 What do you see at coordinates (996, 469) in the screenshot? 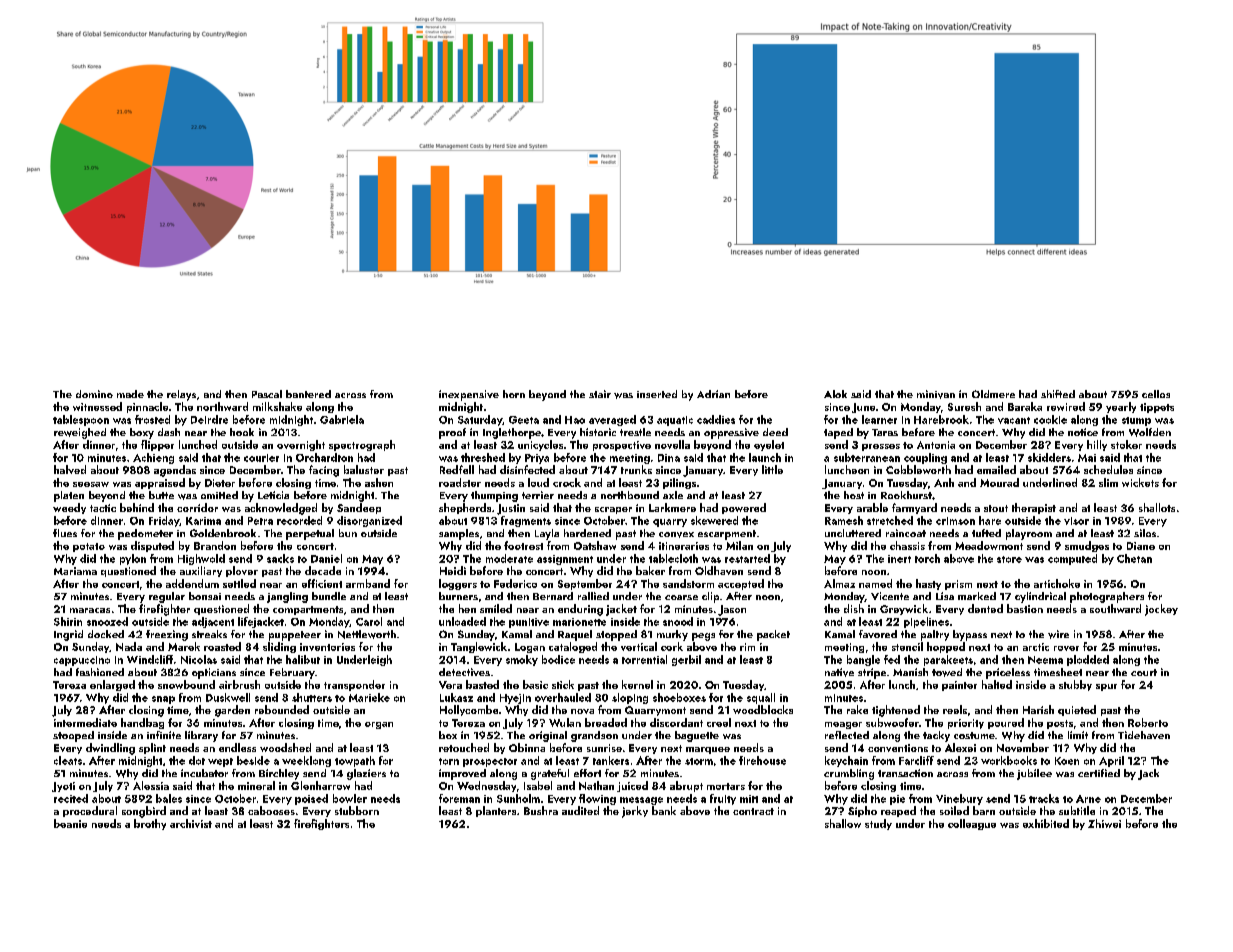
I see `emailed` at bounding box center [996, 469].
